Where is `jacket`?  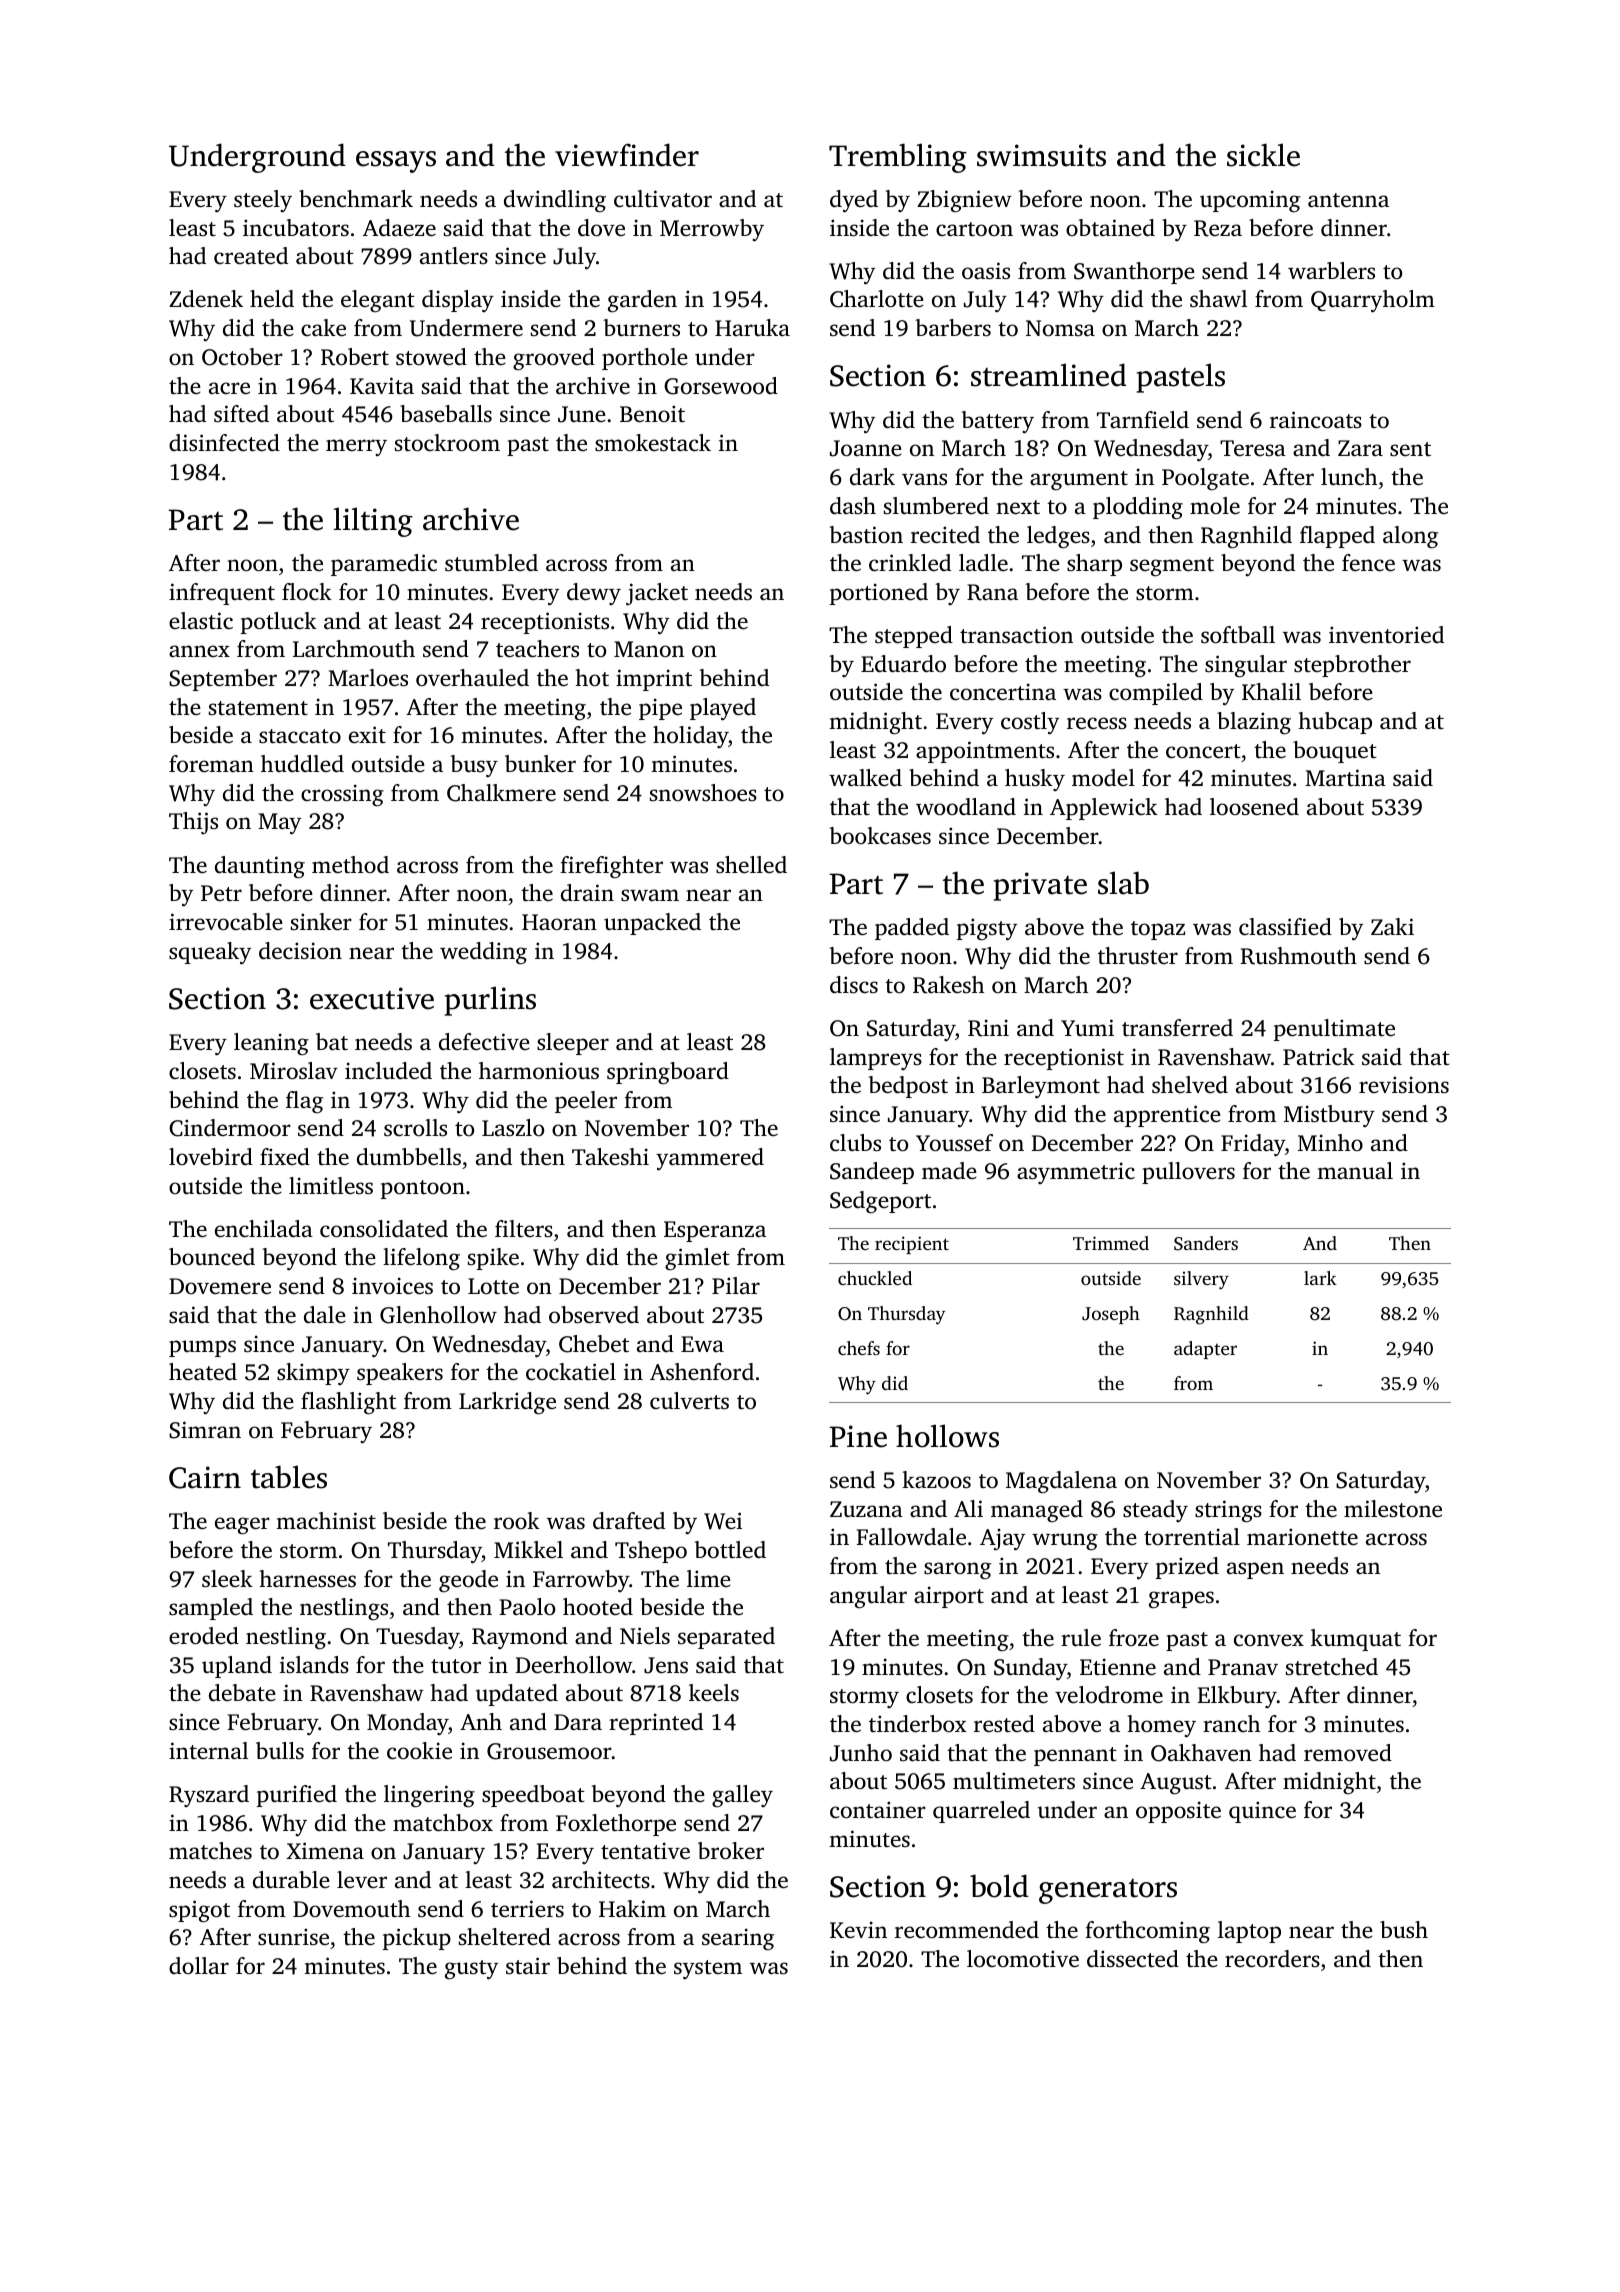
jacket is located at coordinates (657, 594).
